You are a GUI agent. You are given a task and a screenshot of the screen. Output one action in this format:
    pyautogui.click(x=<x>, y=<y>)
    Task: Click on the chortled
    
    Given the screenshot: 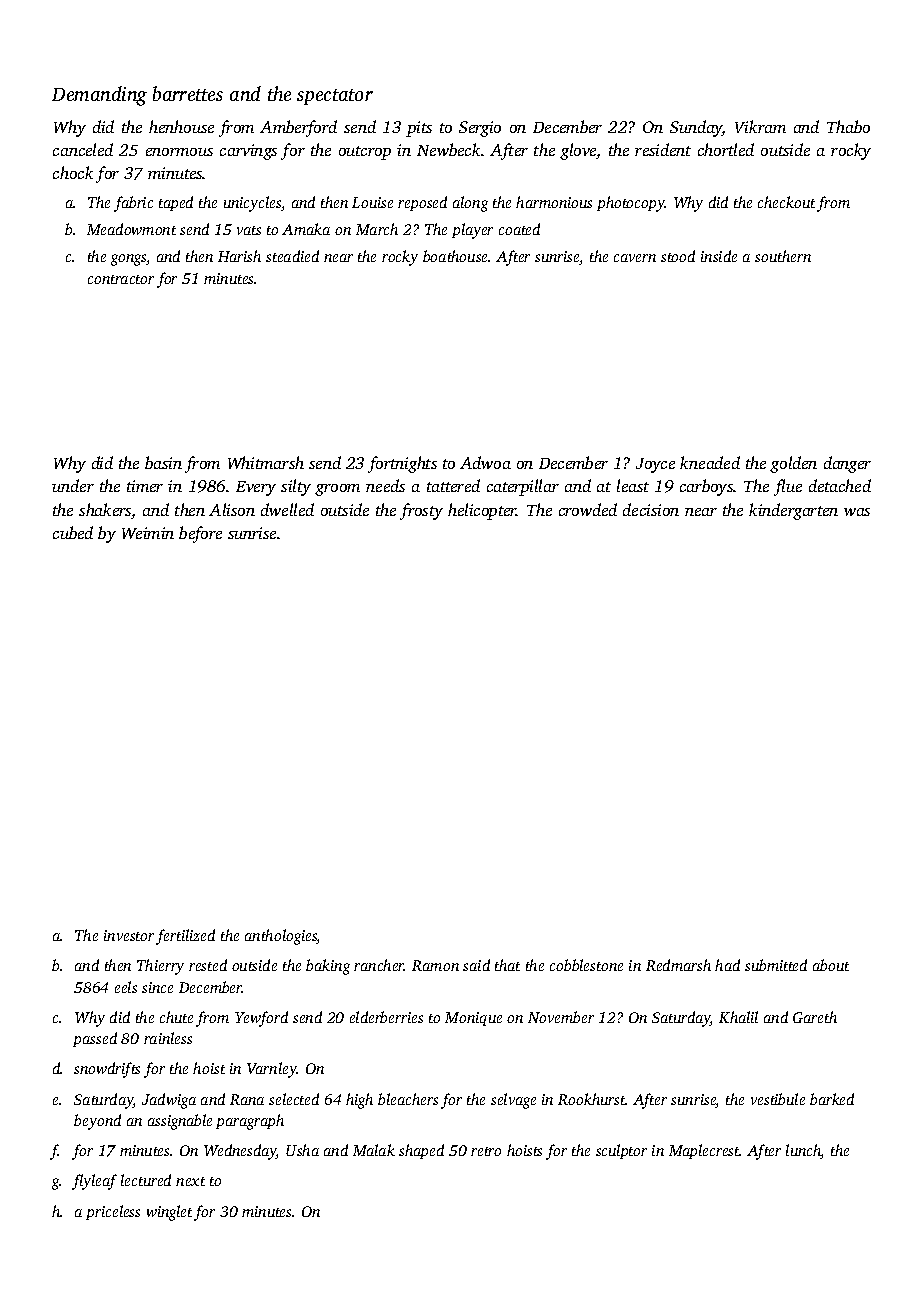 What is the action you would take?
    pyautogui.click(x=726, y=149)
